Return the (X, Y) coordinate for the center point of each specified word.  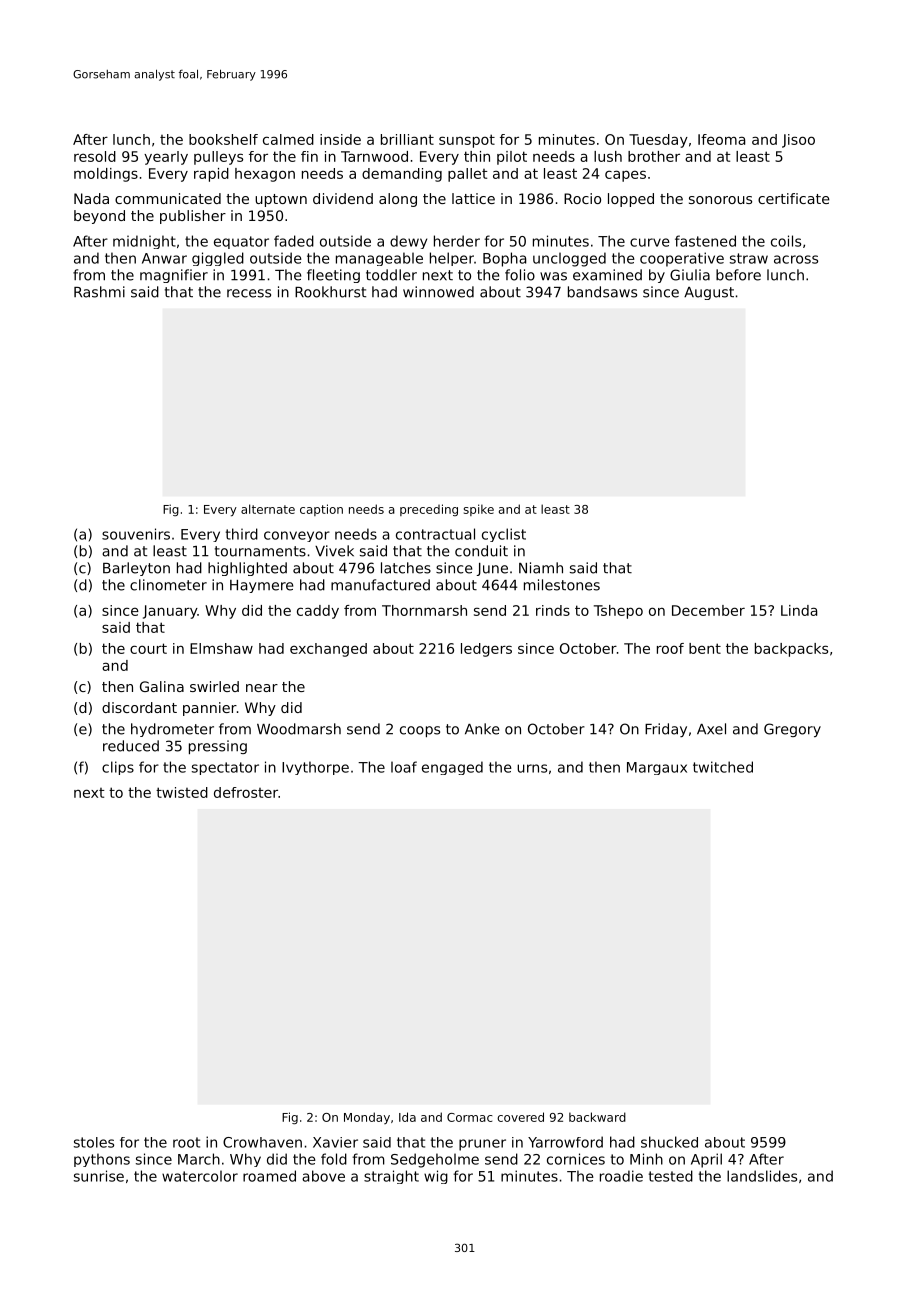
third (242, 534)
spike (479, 510)
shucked (669, 1142)
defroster (246, 792)
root (186, 1142)
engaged (452, 768)
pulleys (218, 158)
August (709, 293)
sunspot (467, 141)
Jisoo (798, 141)
